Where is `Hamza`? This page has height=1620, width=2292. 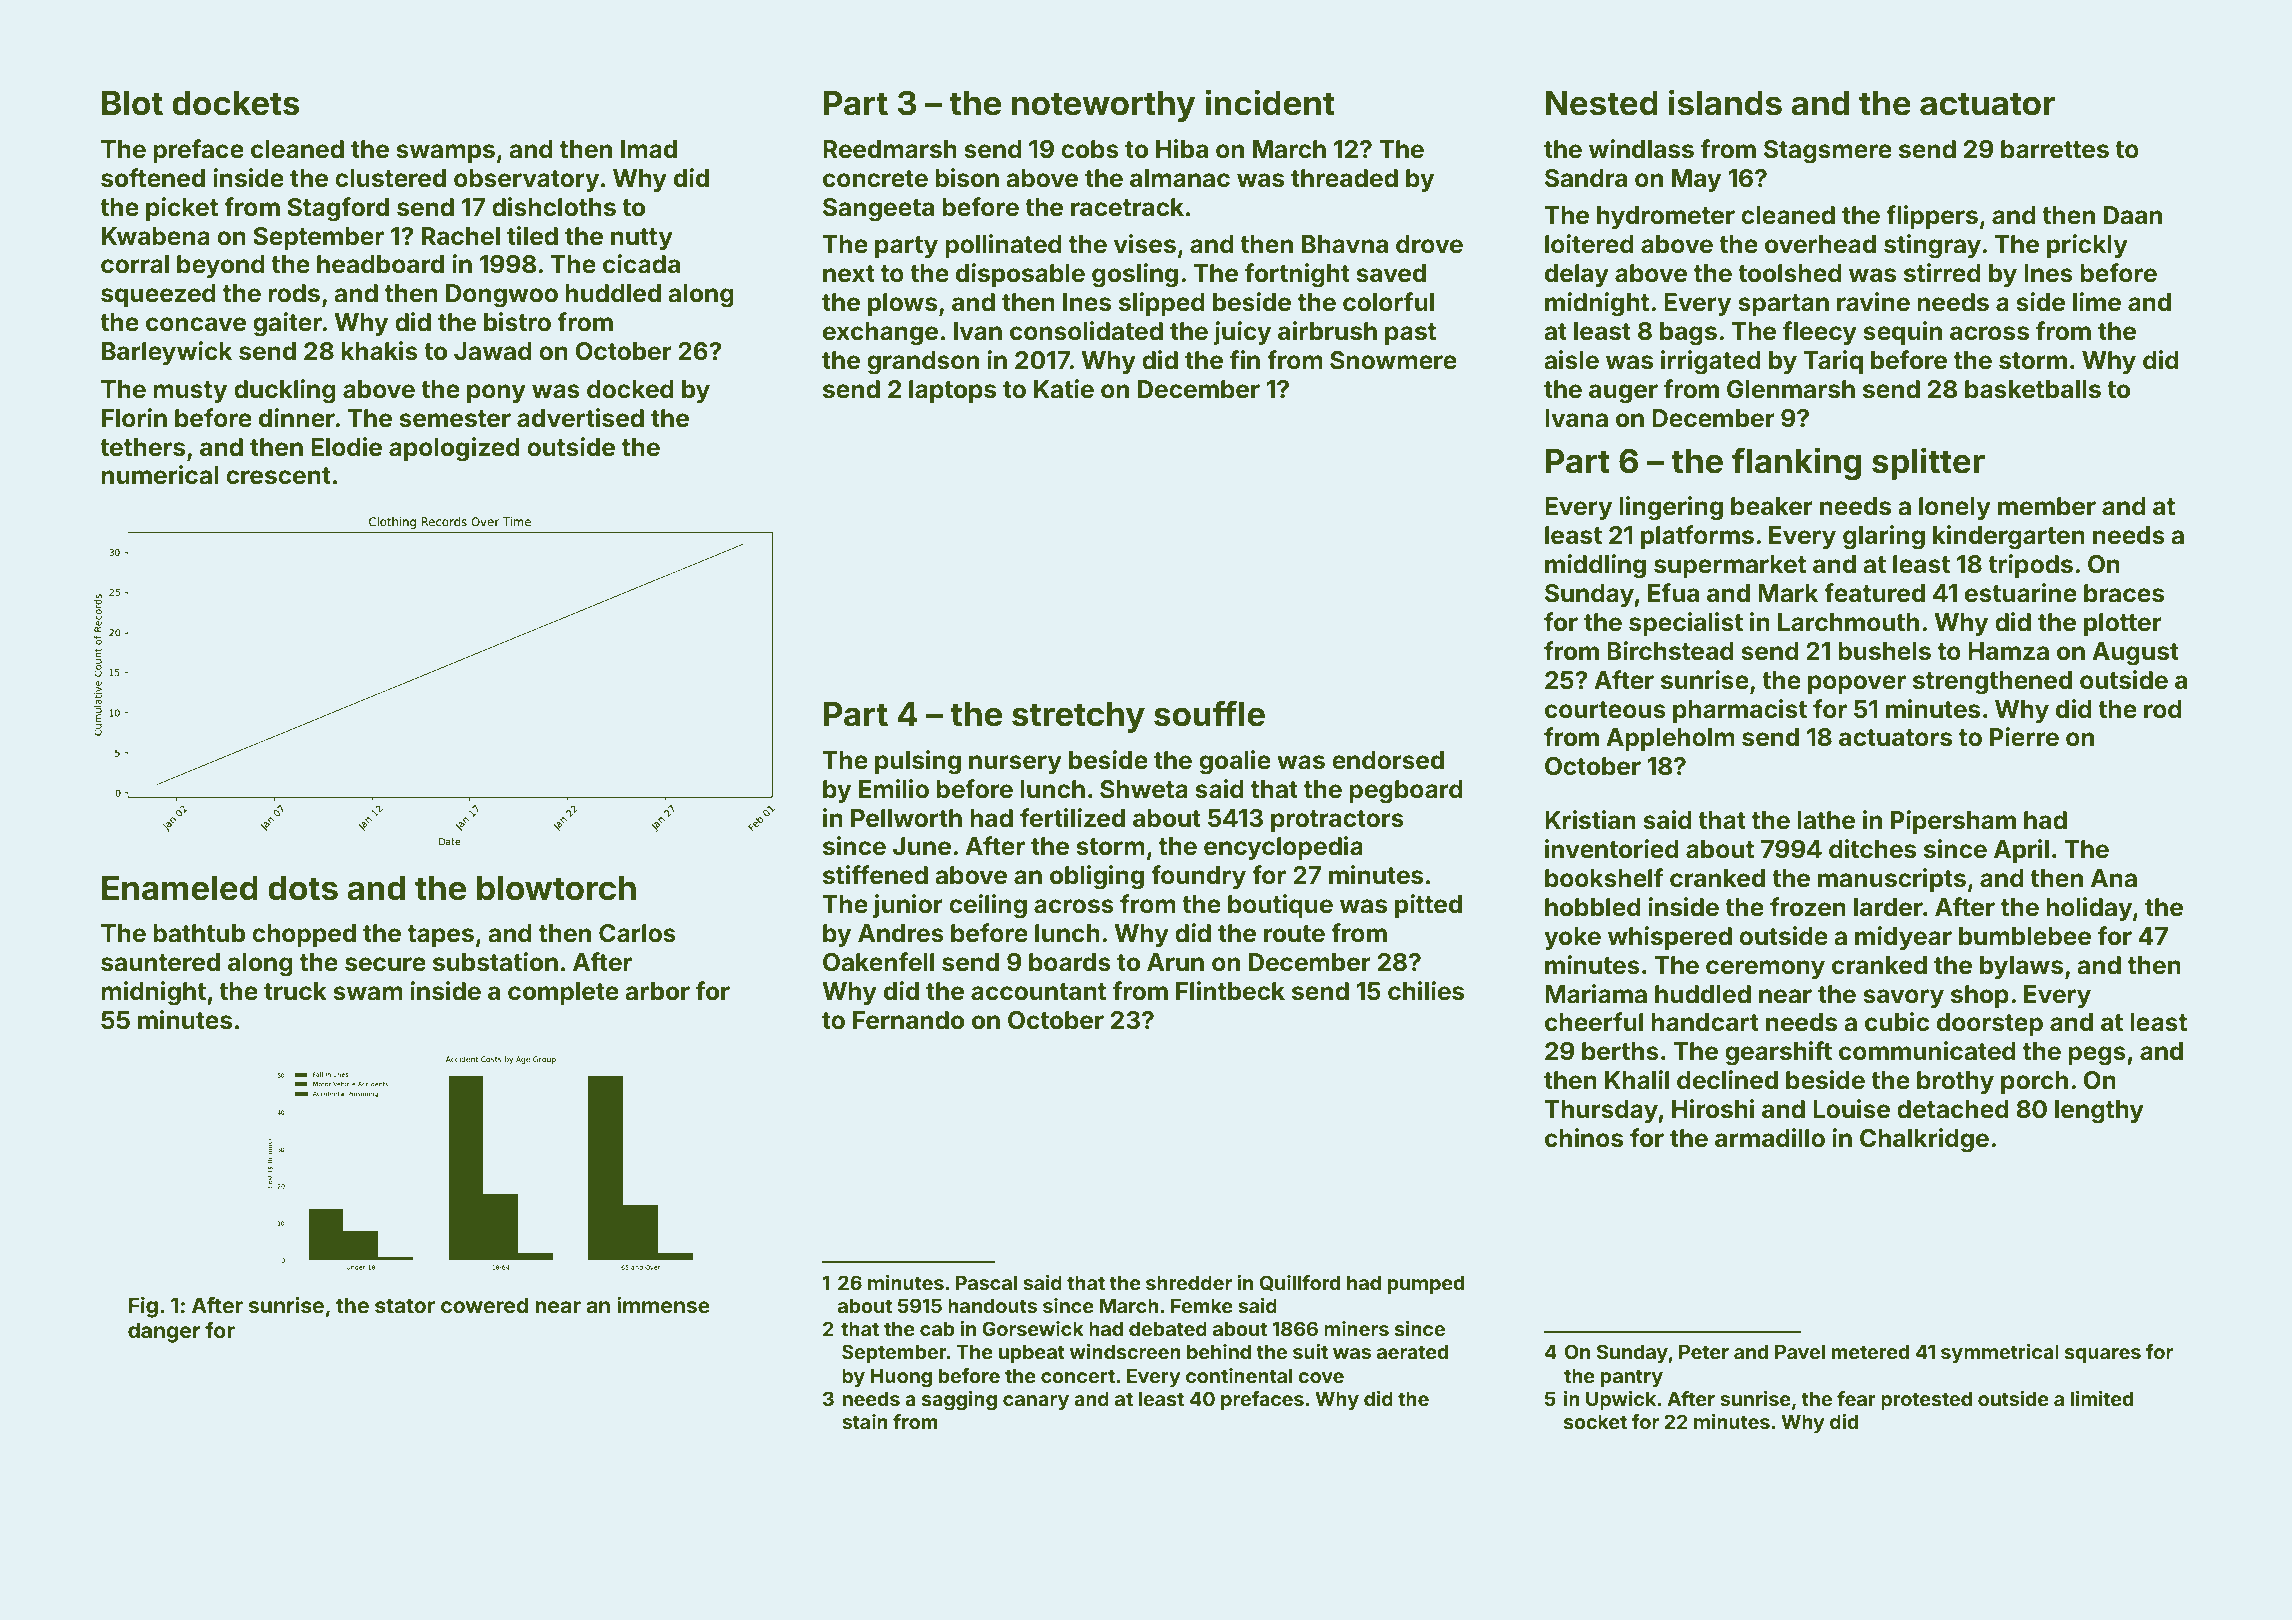 Hamza is located at coordinates (2008, 651).
